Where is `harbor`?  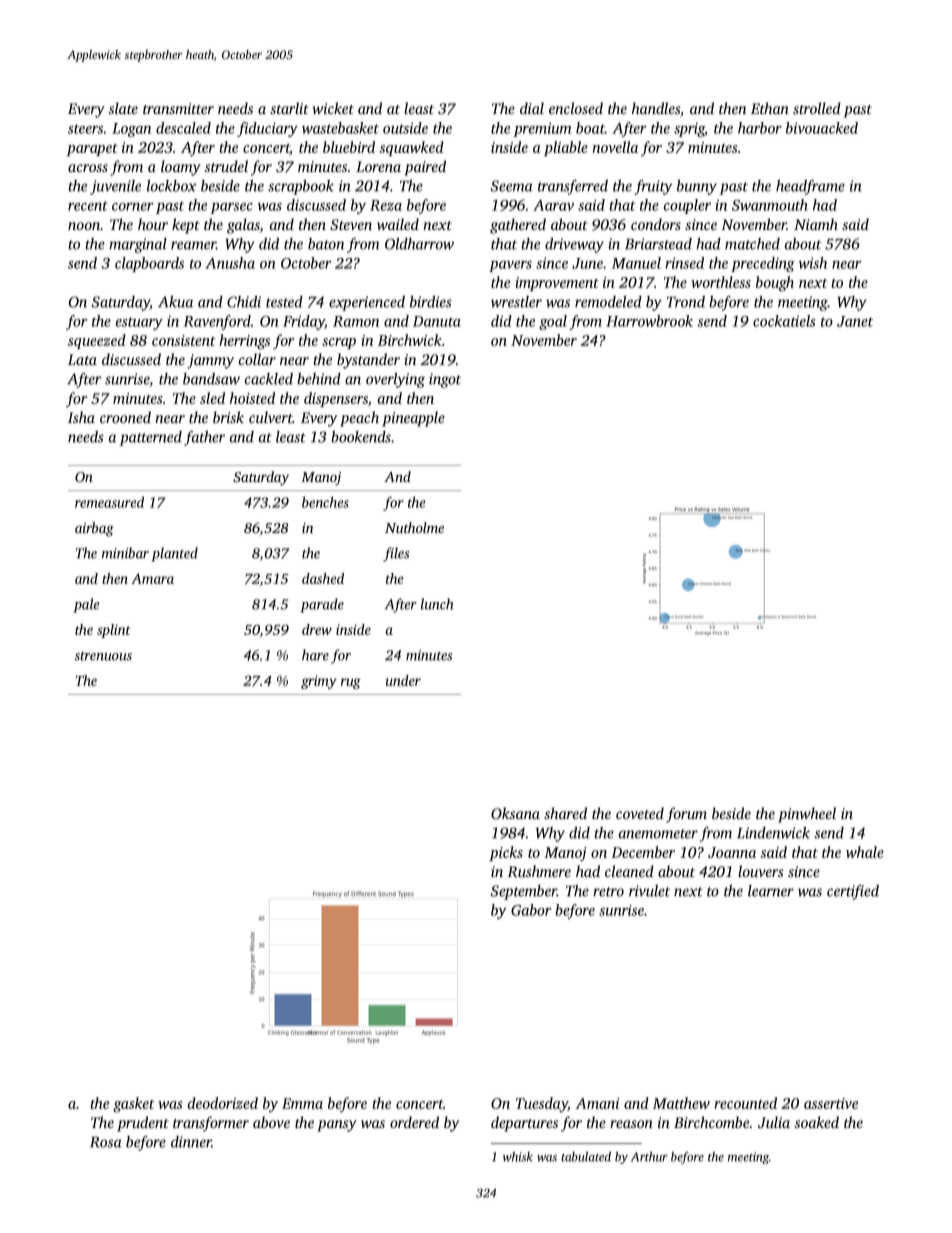
harbor is located at coordinates (760, 128).
